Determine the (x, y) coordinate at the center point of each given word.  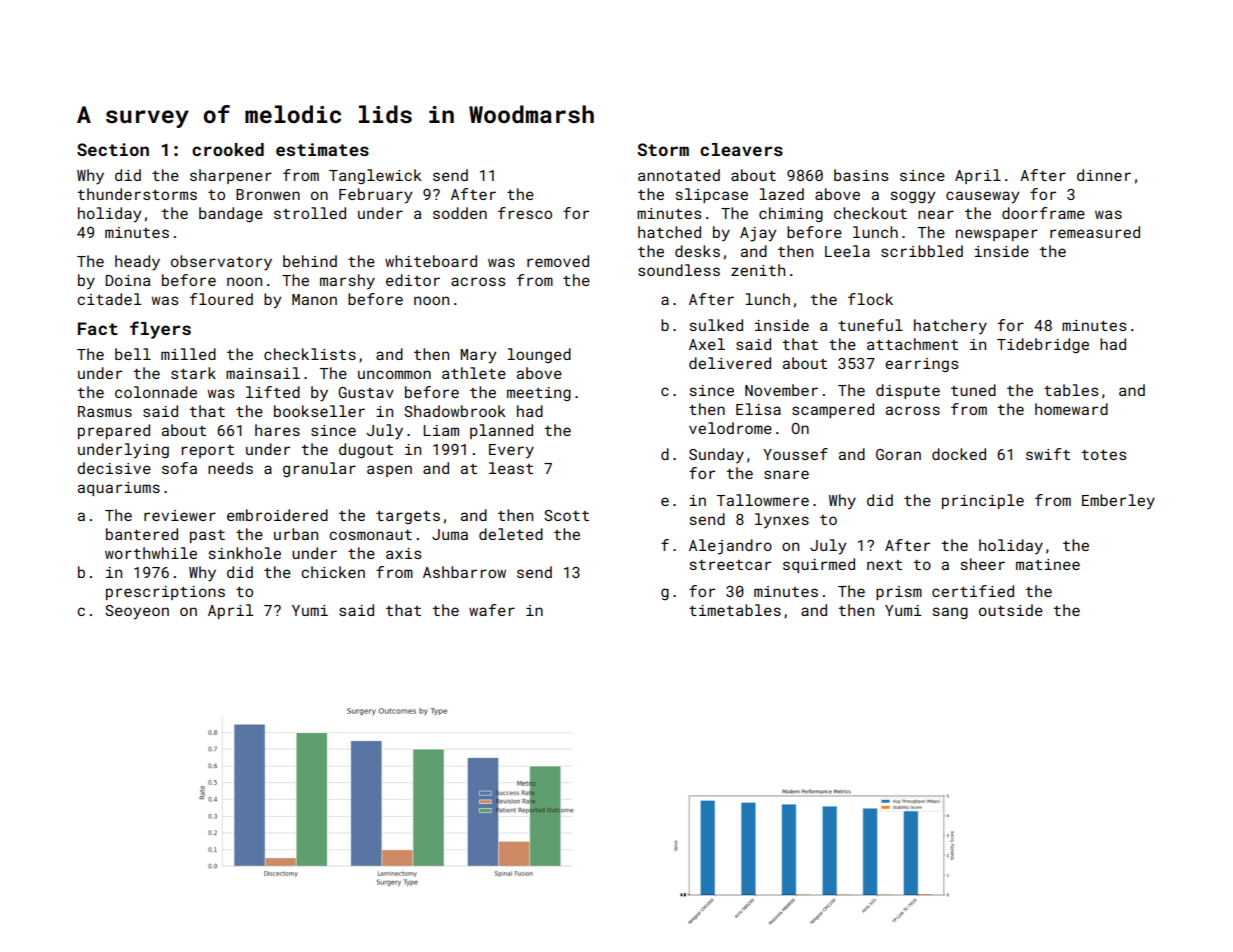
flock (870, 299)
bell (133, 354)
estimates (322, 149)
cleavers (741, 149)
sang (950, 613)
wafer (492, 610)
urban (296, 534)
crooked (228, 149)
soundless (679, 270)
